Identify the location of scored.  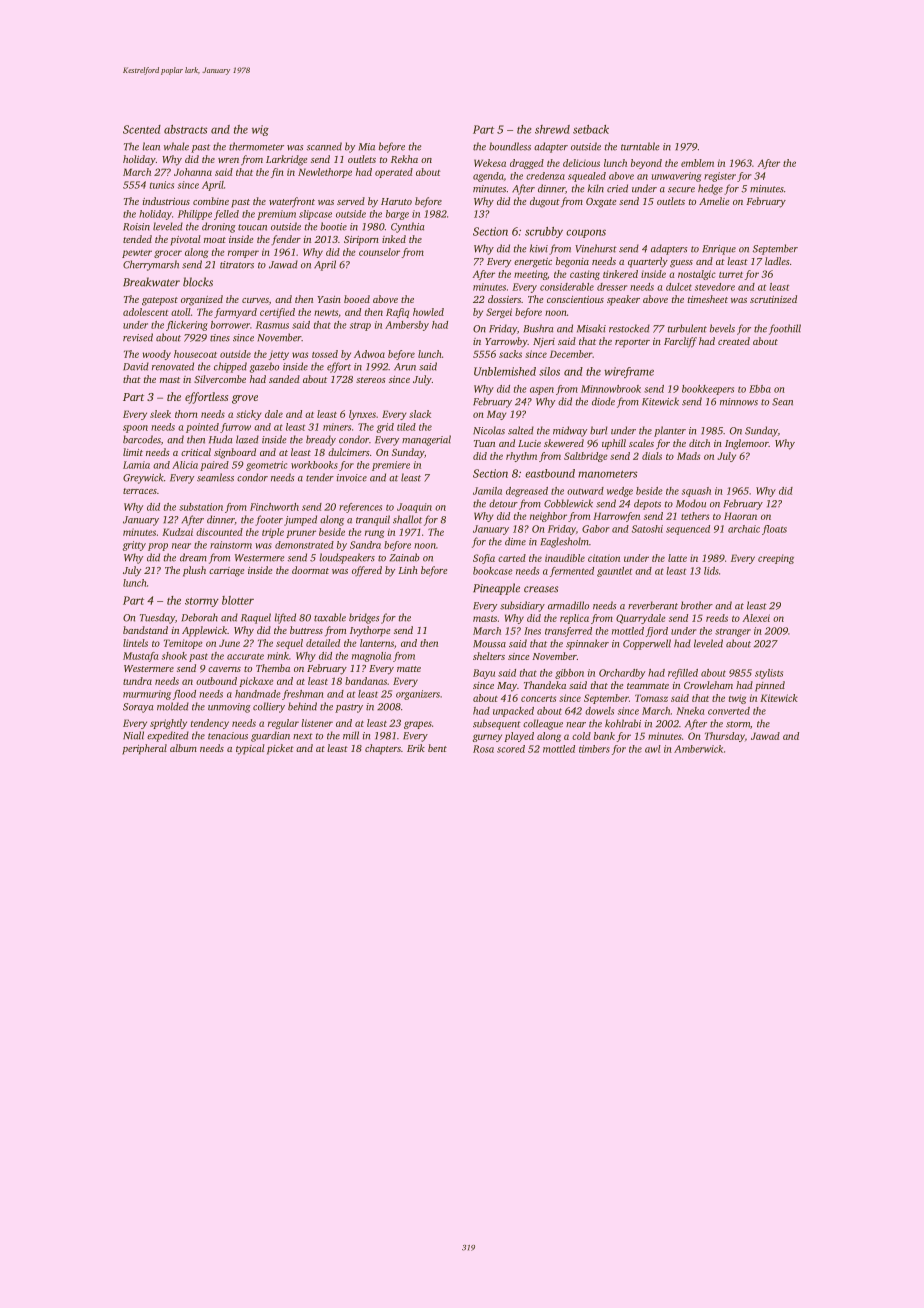
(511, 749).
